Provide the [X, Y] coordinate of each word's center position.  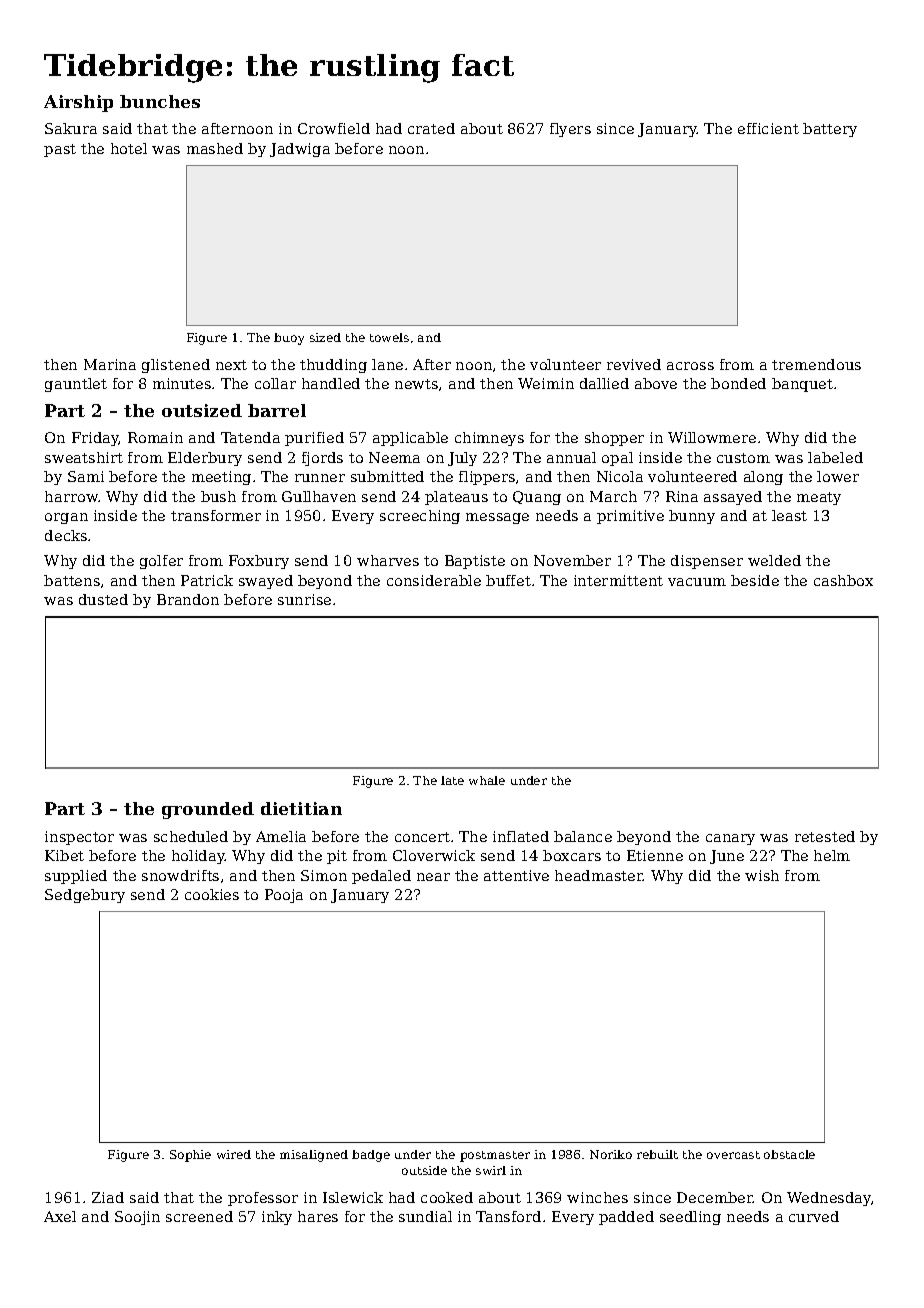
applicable [410, 439]
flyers [570, 130]
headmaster [599, 875]
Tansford [508, 1216]
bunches [160, 101]
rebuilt [657, 1154]
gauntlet [76, 385]
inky [277, 1218]
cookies [212, 894]
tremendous [816, 364]
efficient [768, 128]
